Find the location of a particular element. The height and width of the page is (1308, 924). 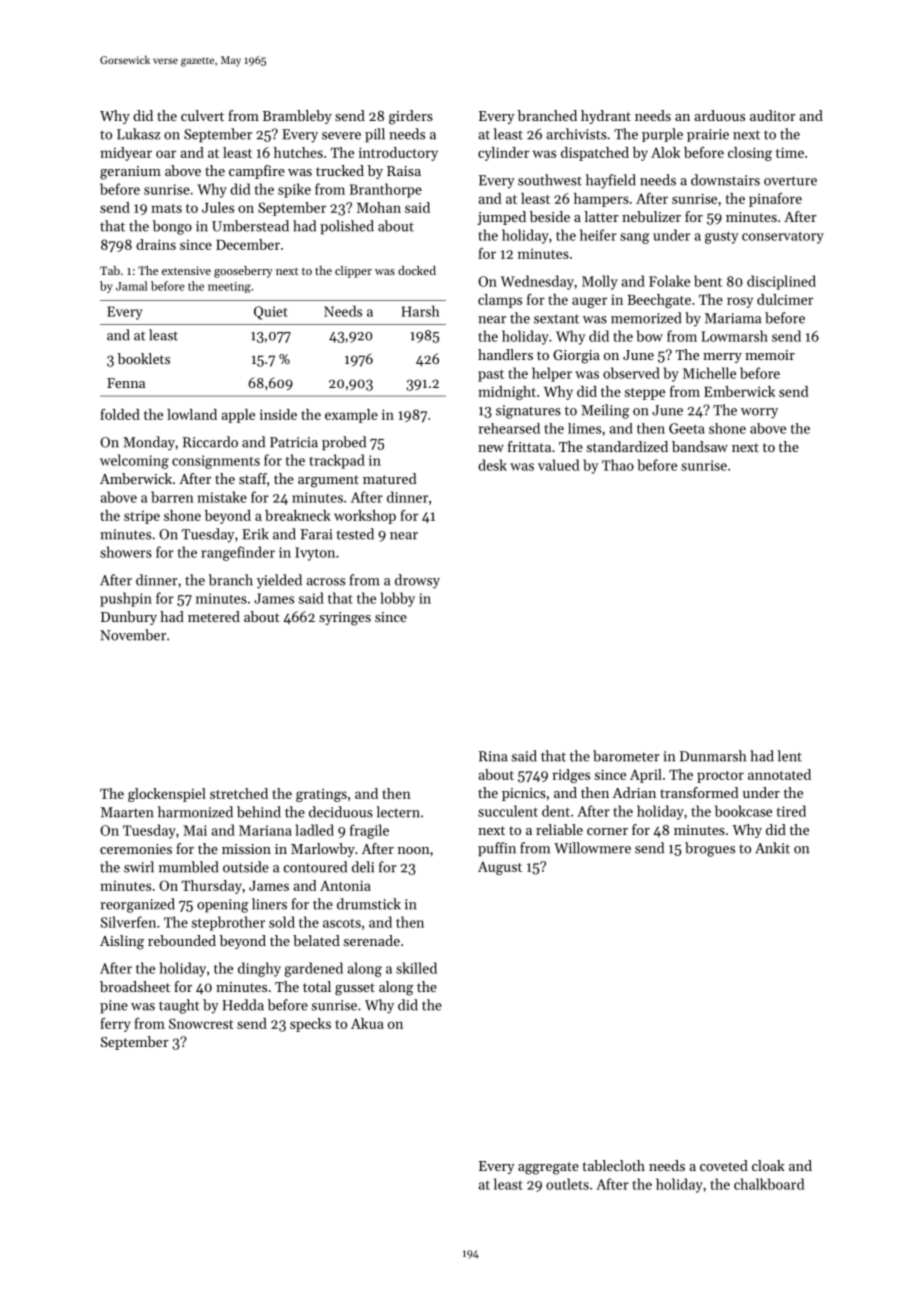

ferry is located at coordinates (115, 1025).
